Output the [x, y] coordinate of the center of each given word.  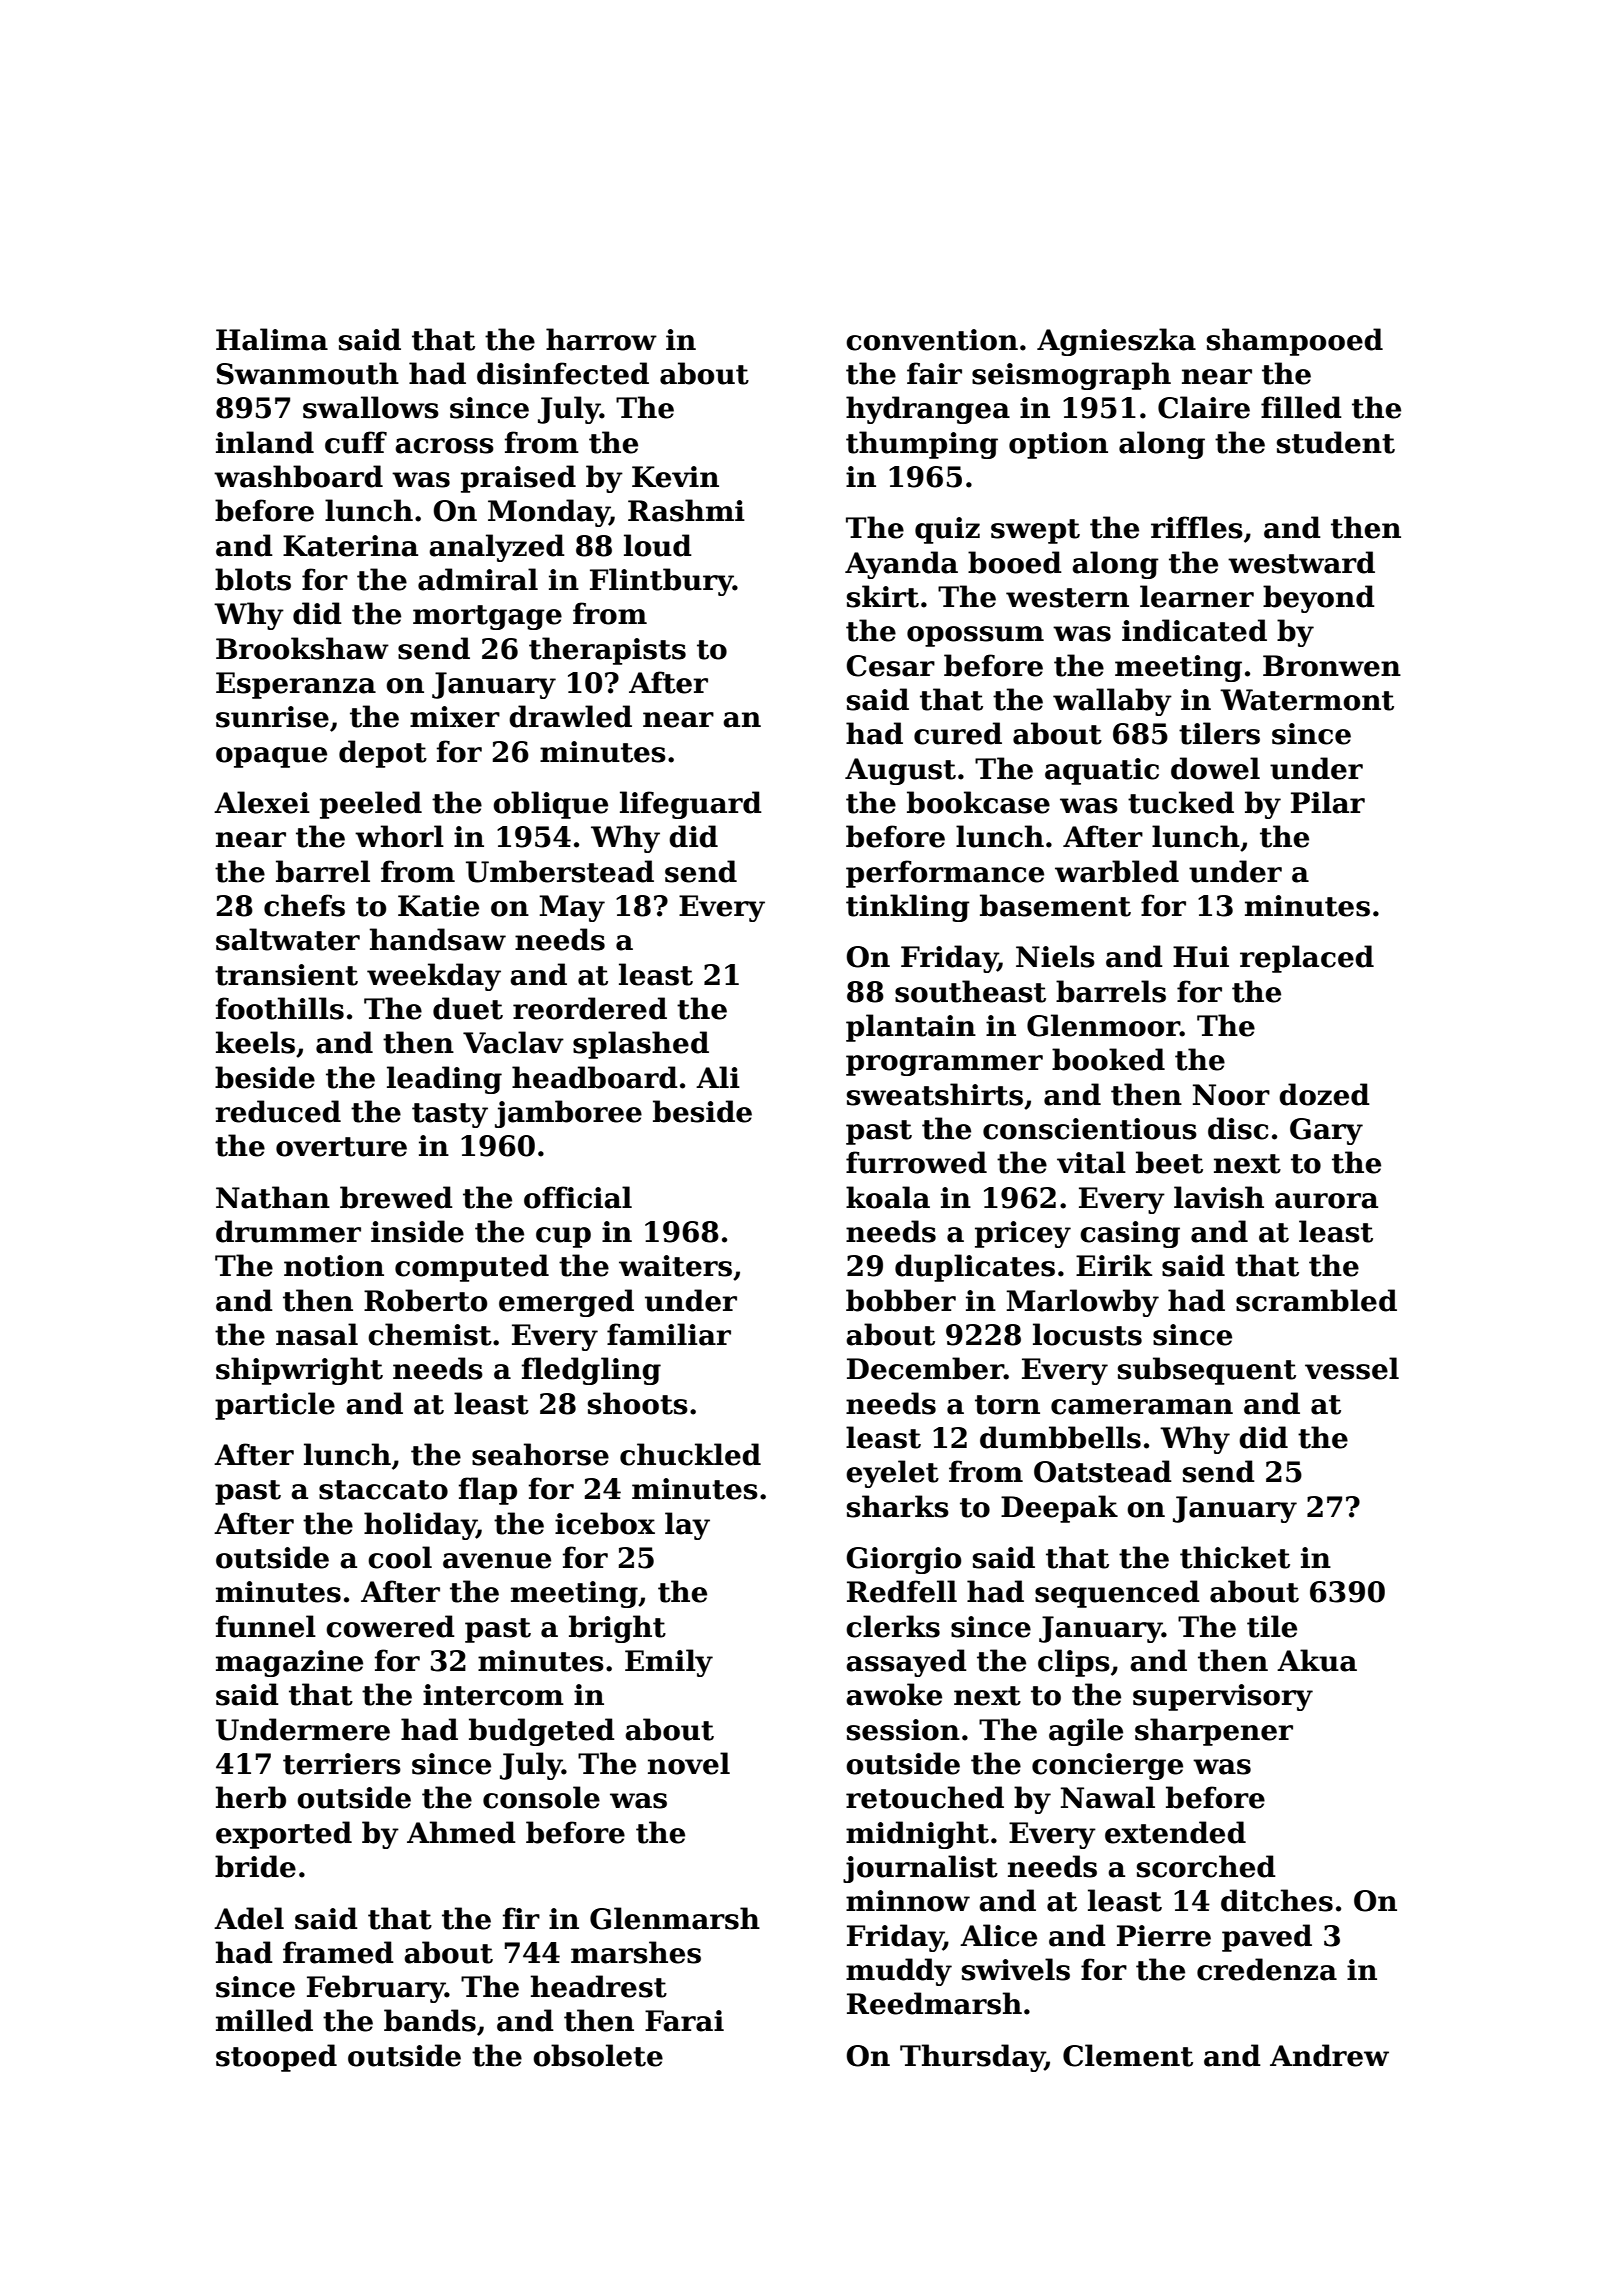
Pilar [1328, 802]
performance [945, 874]
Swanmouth [308, 373]
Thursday [972, 2058]
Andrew [1329, 2055]
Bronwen [1332, 666]
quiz [947, 530]
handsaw [438, 939]
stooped [276, 2058]
